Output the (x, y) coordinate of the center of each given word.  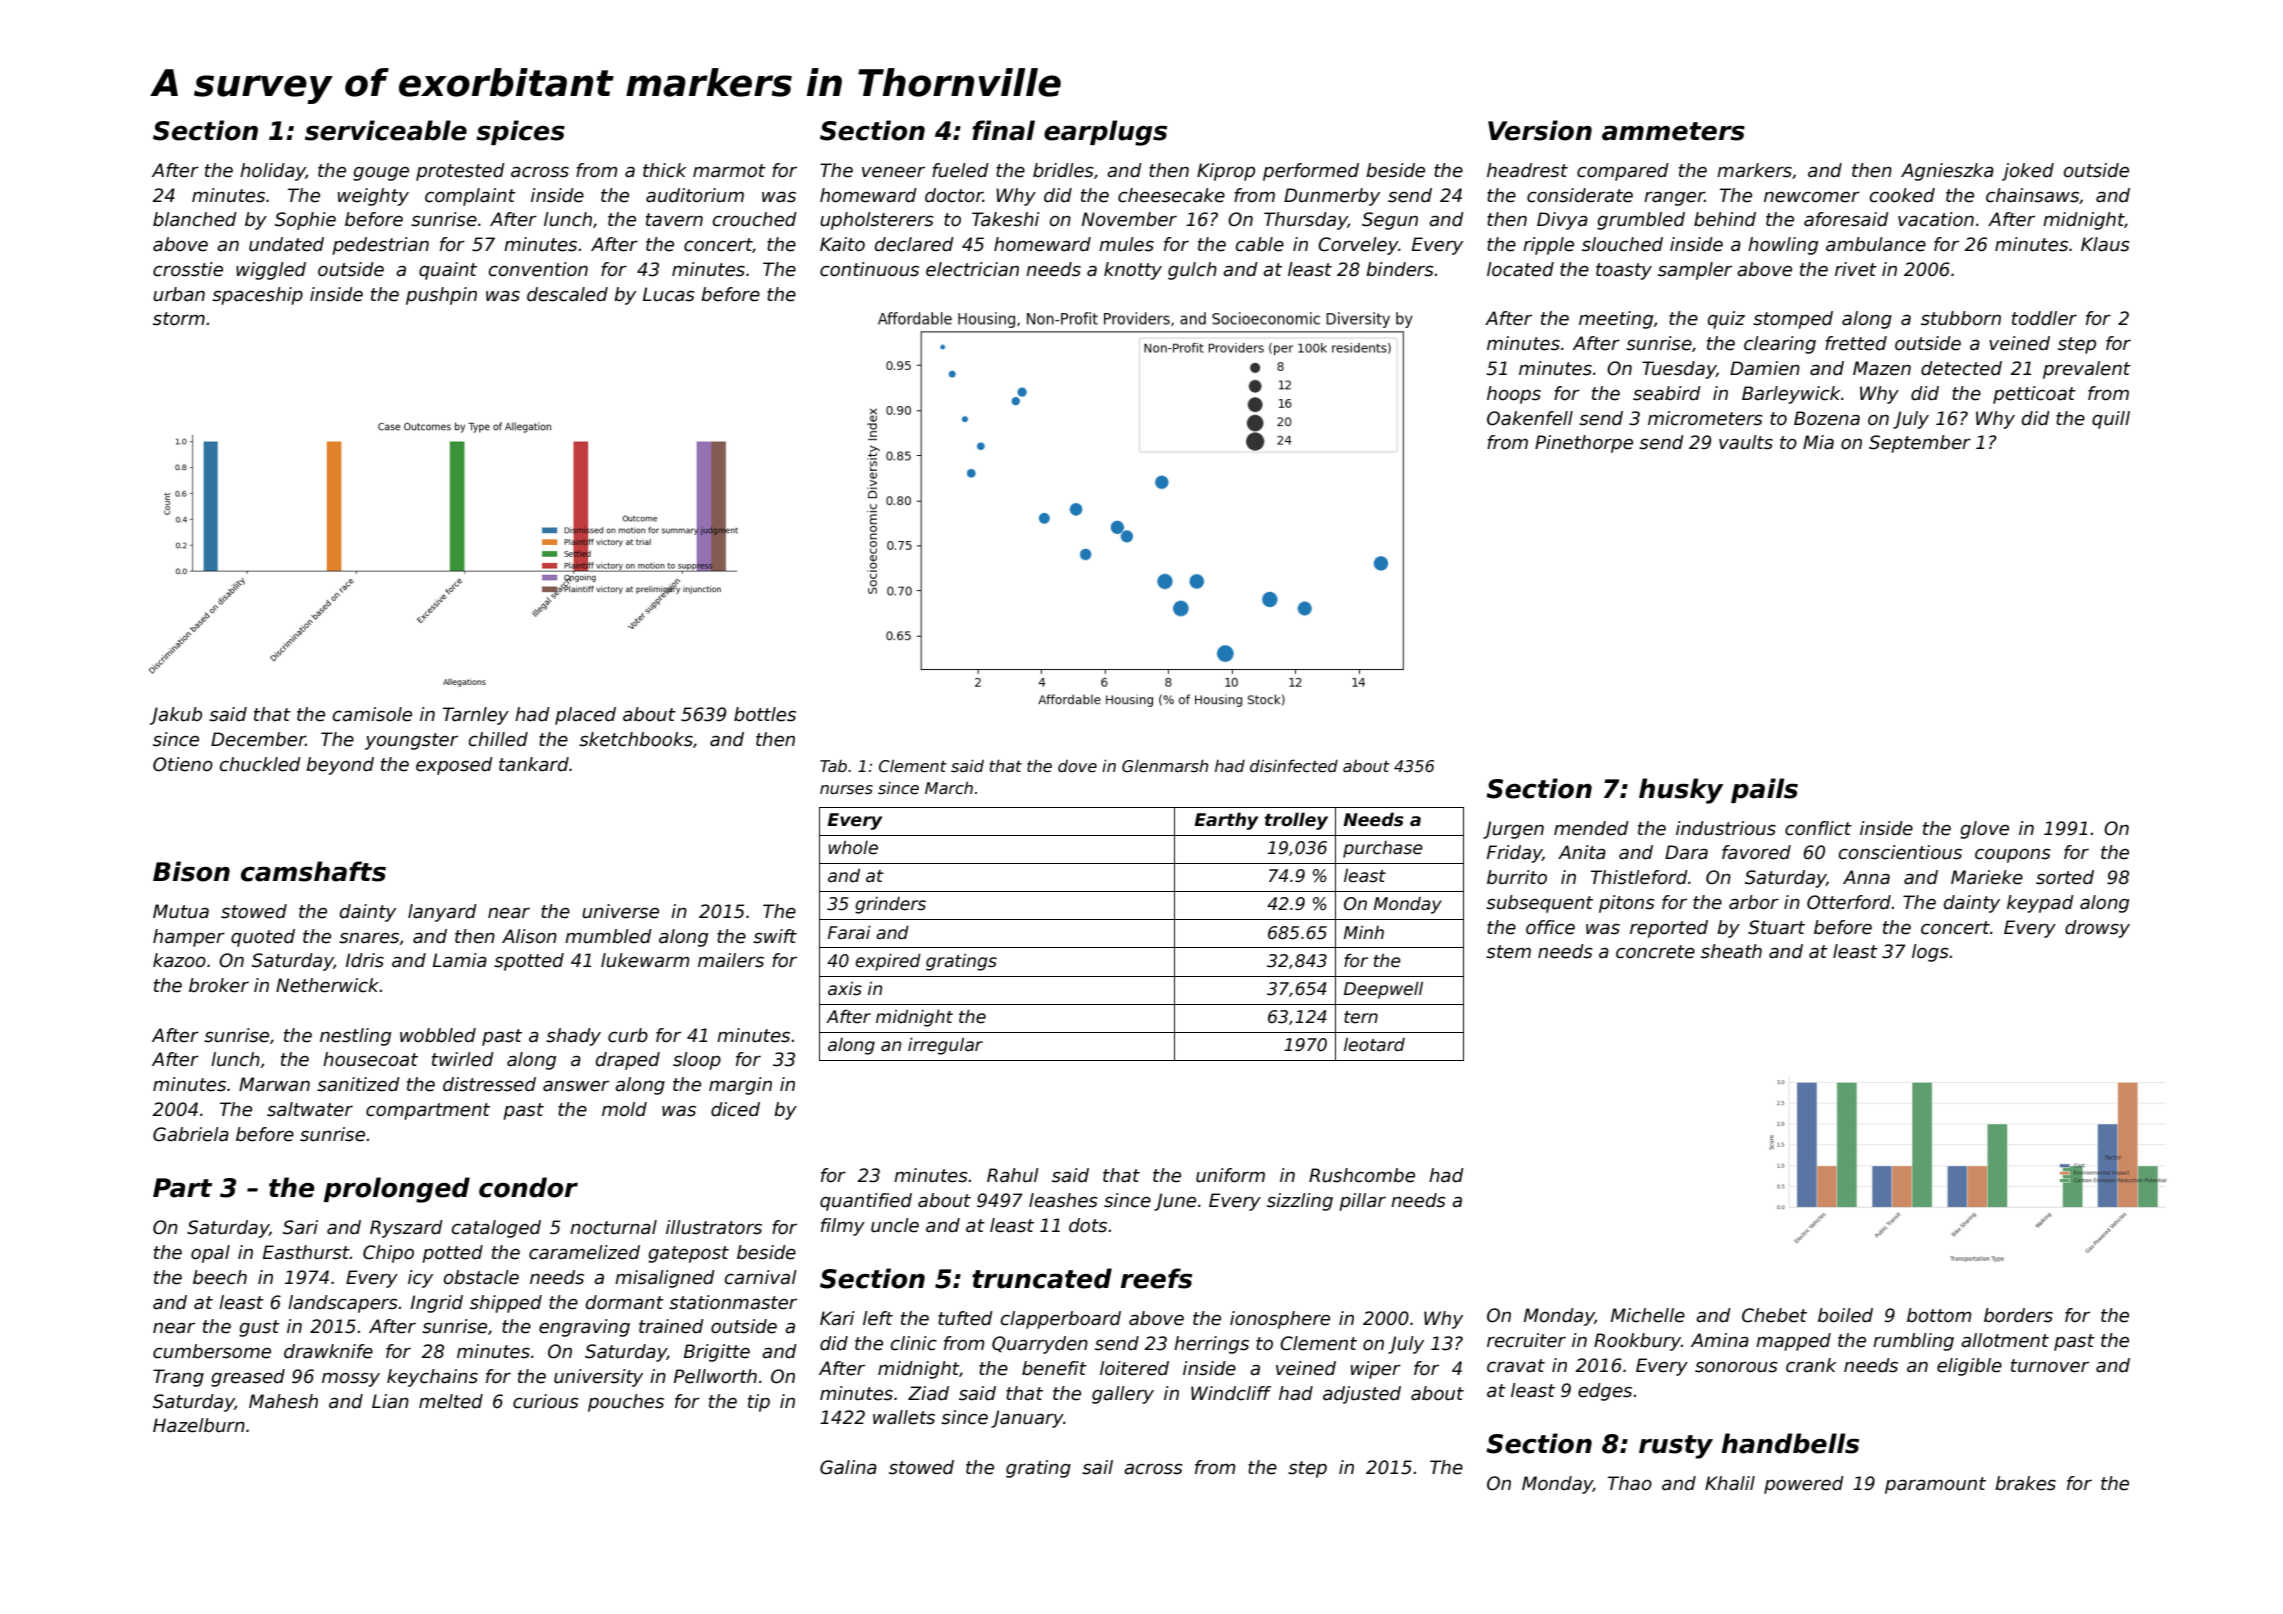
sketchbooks (636, 739)
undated (286, 244)
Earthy (1226, 821)
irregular (945, 1046)
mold (624, 1109)
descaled (567, 294)
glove (1984, 830)
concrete (1655, 952)
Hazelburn (199, 1425)
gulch (1192, 271)
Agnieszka (1947, 172)
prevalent (2087, 370)
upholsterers (877, 221)
